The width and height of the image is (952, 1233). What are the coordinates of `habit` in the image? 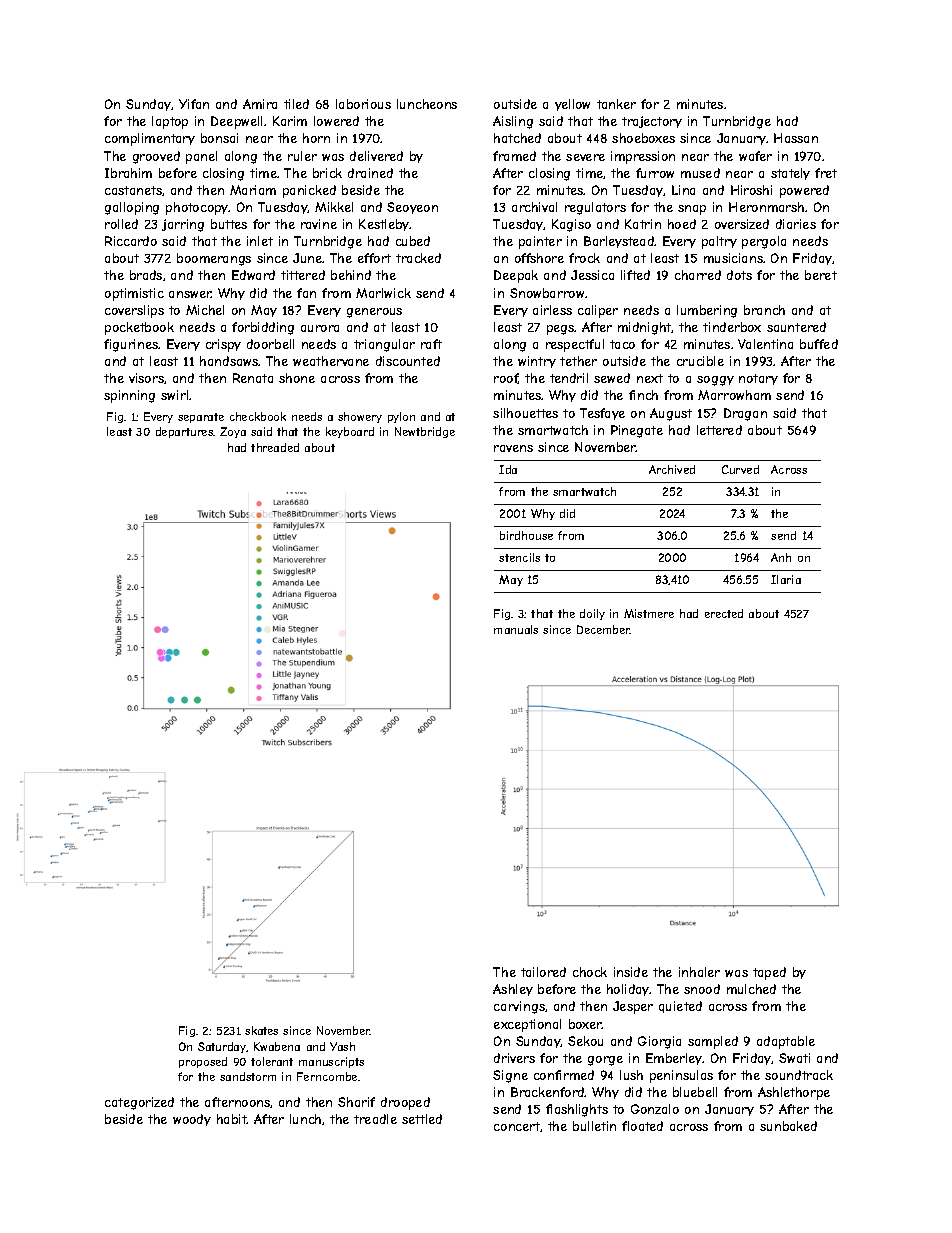 It's located at (232, 1119).
